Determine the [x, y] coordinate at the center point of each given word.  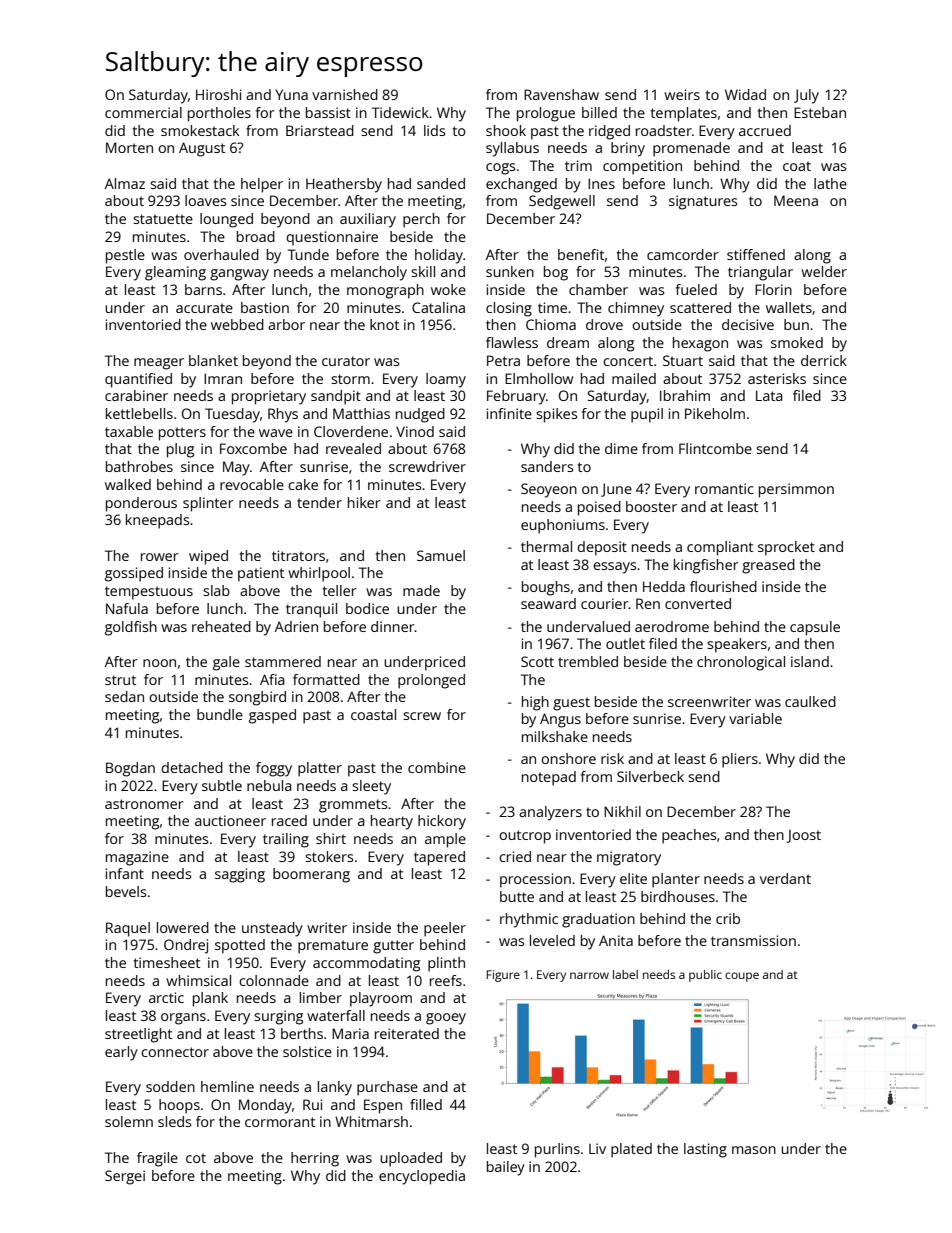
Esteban [820, 112]
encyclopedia [422, 1177]
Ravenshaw [561, 94]
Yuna [291, 94]
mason [754, 1150]
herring [315, 1159]
